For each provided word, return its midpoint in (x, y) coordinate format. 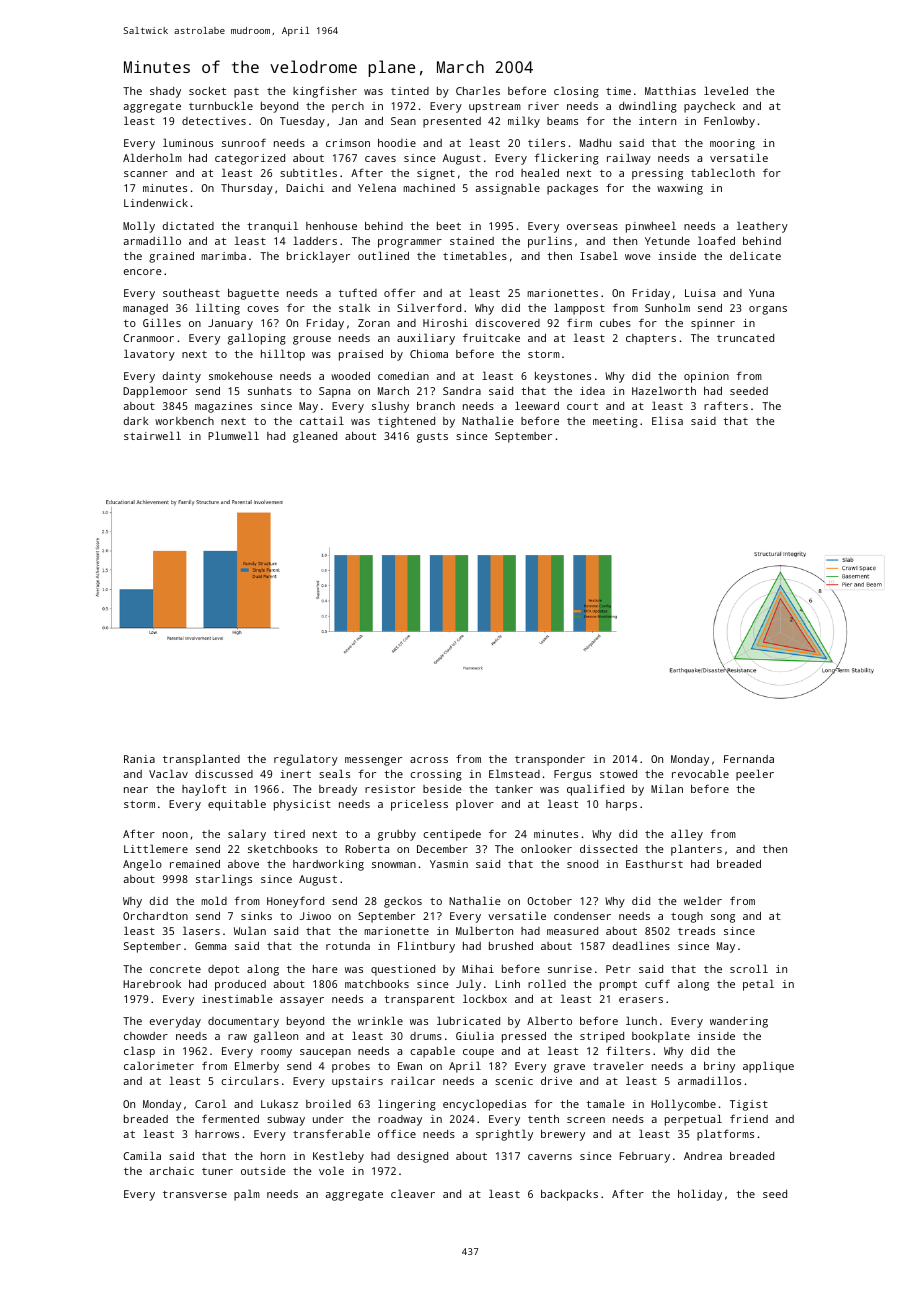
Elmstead (514, 773)
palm (247, 1195)
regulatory (306, 760)
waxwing (680, 189)
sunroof (244, 142)
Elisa (667, 420)
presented (452, 122)
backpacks (569, 1195)
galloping (257, 339)
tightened (406, 422)
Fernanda (749, 759)
